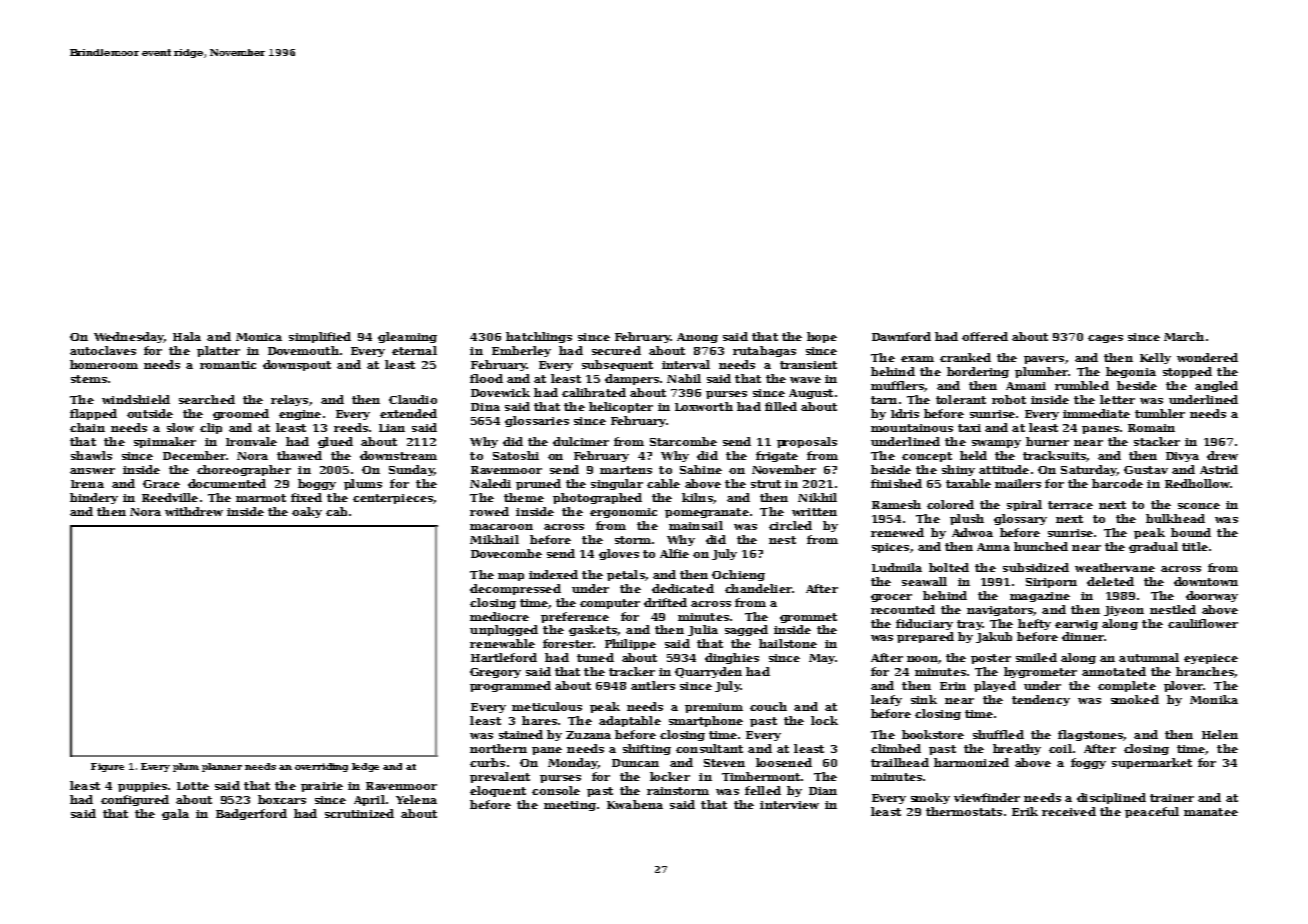 The width and height of the page is (1308, 924). Describe the element at coordinates (94, 498) in the page. I see `bindery` at that location.
